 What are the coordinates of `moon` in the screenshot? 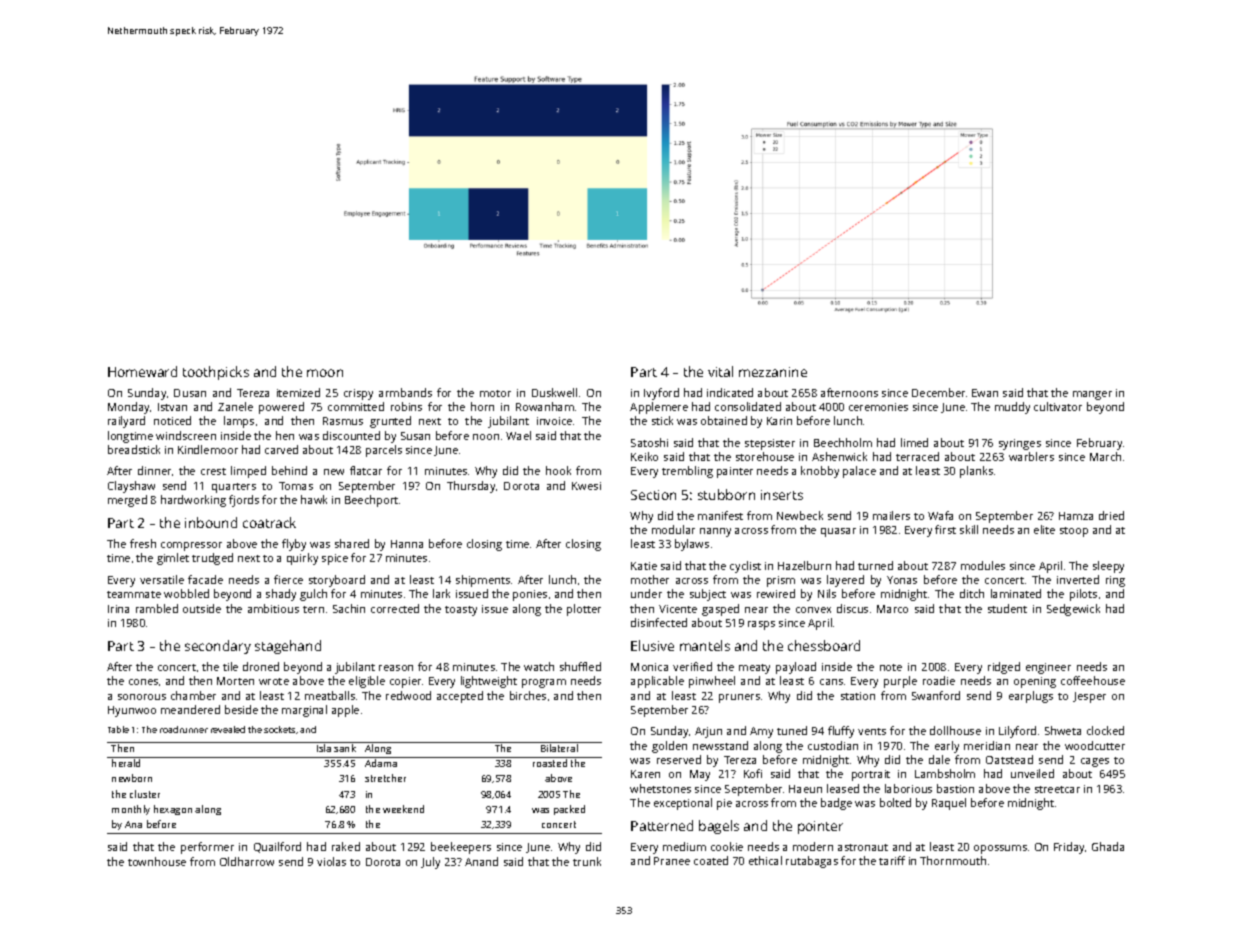 It's located at (325, 373).
